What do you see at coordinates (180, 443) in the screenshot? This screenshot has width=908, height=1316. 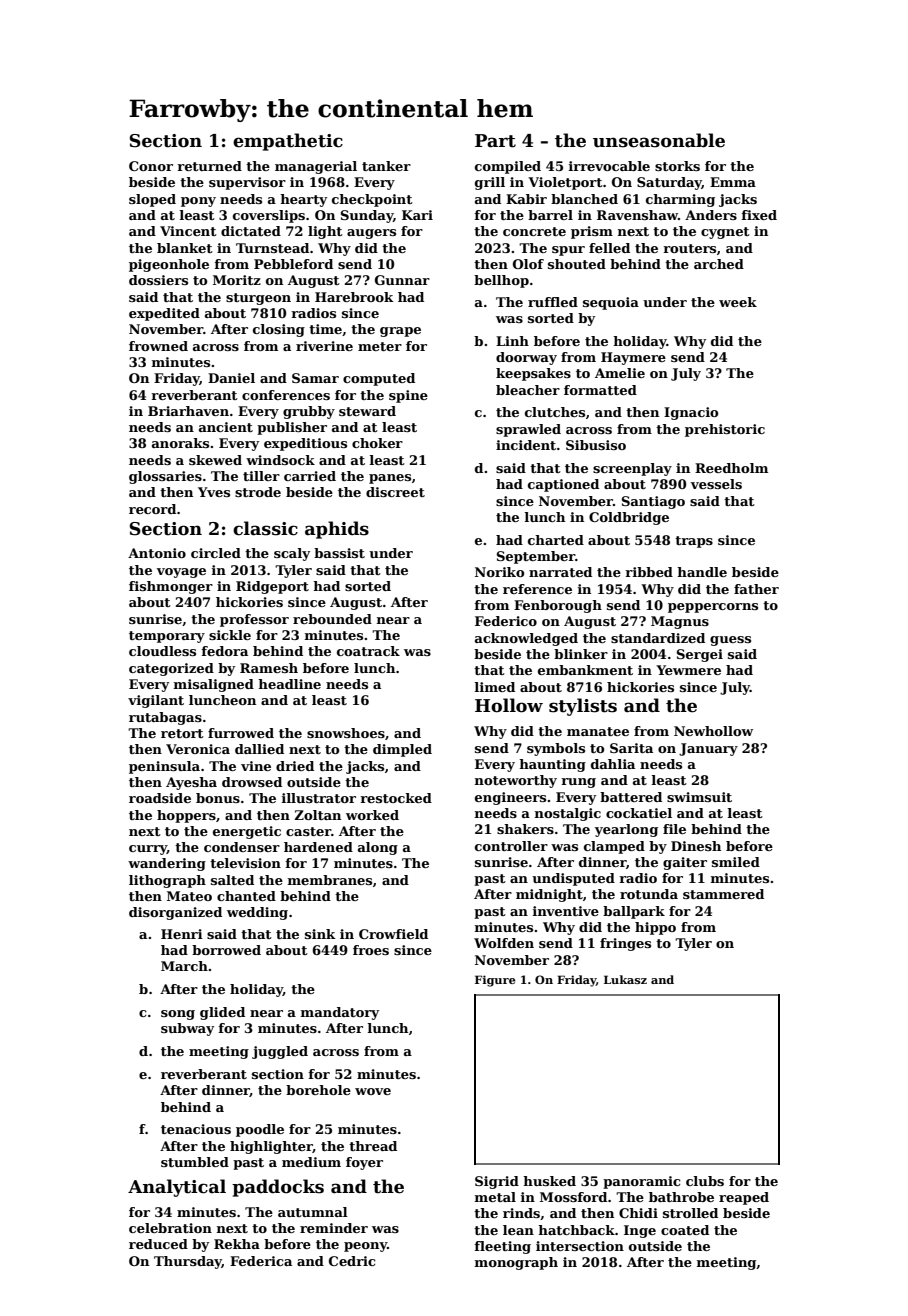 I see `anoraks` at bounding box center [180, 443].
